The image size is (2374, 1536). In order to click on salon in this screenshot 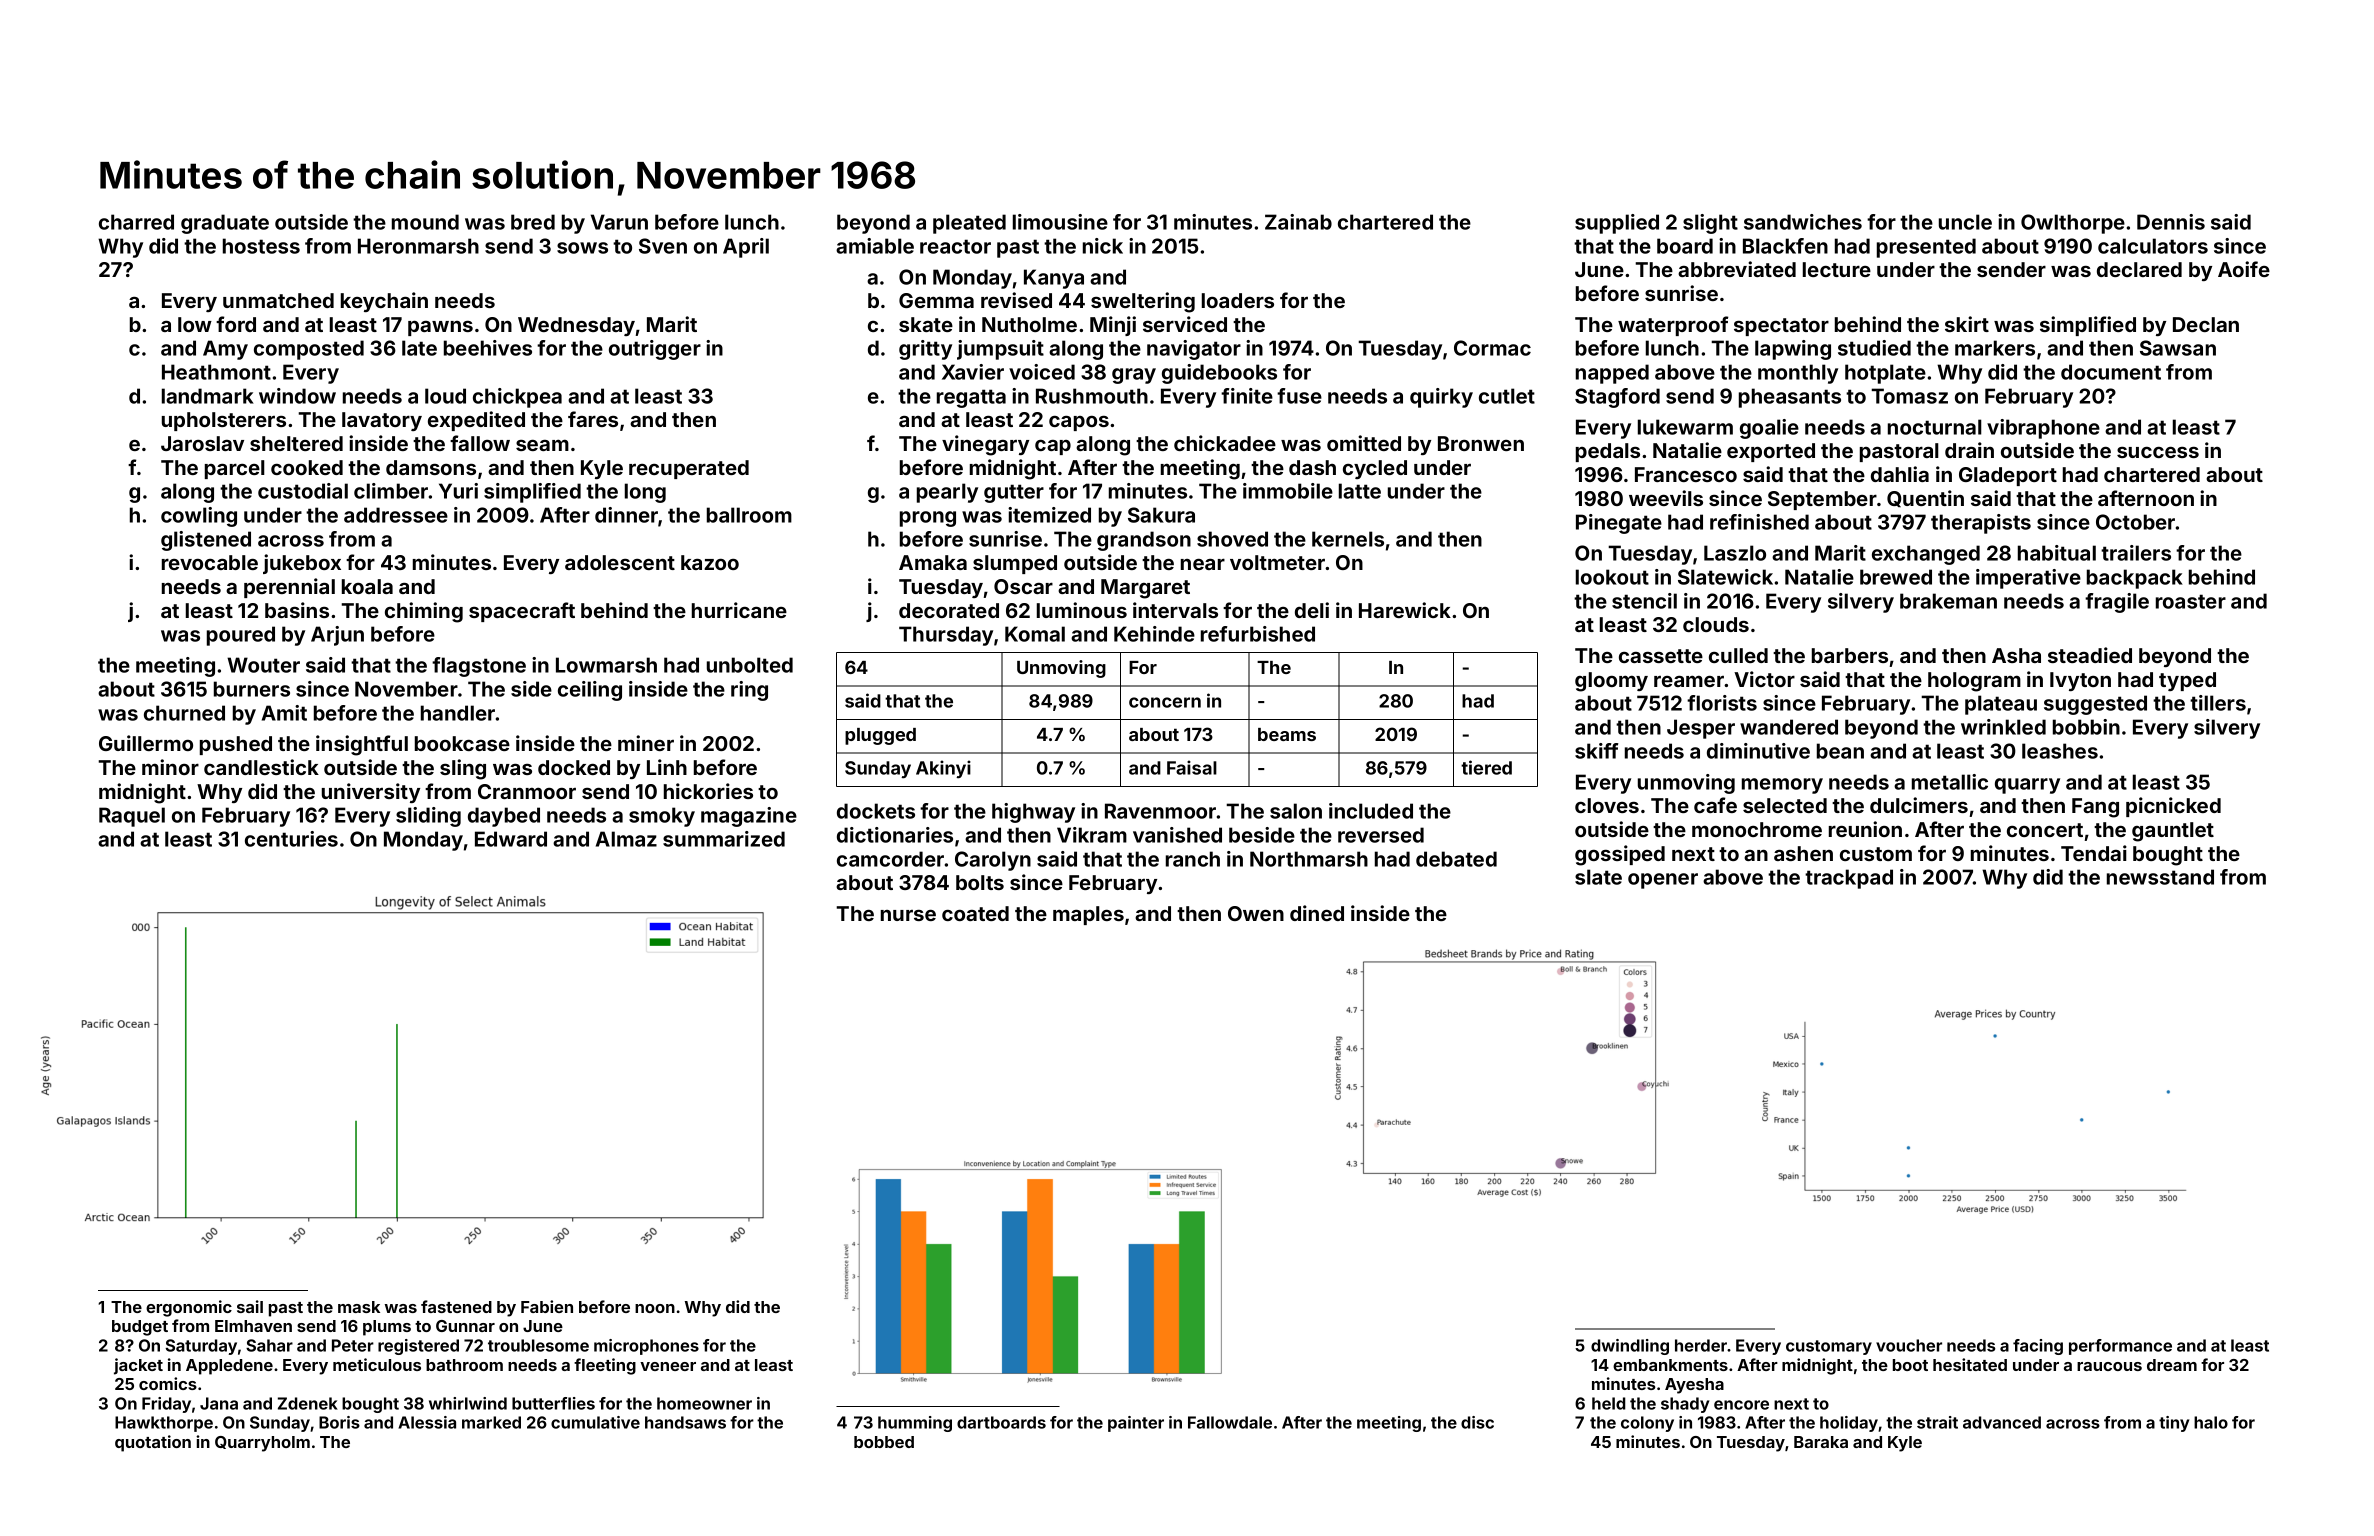, I will do `click(1296, 811)`.
